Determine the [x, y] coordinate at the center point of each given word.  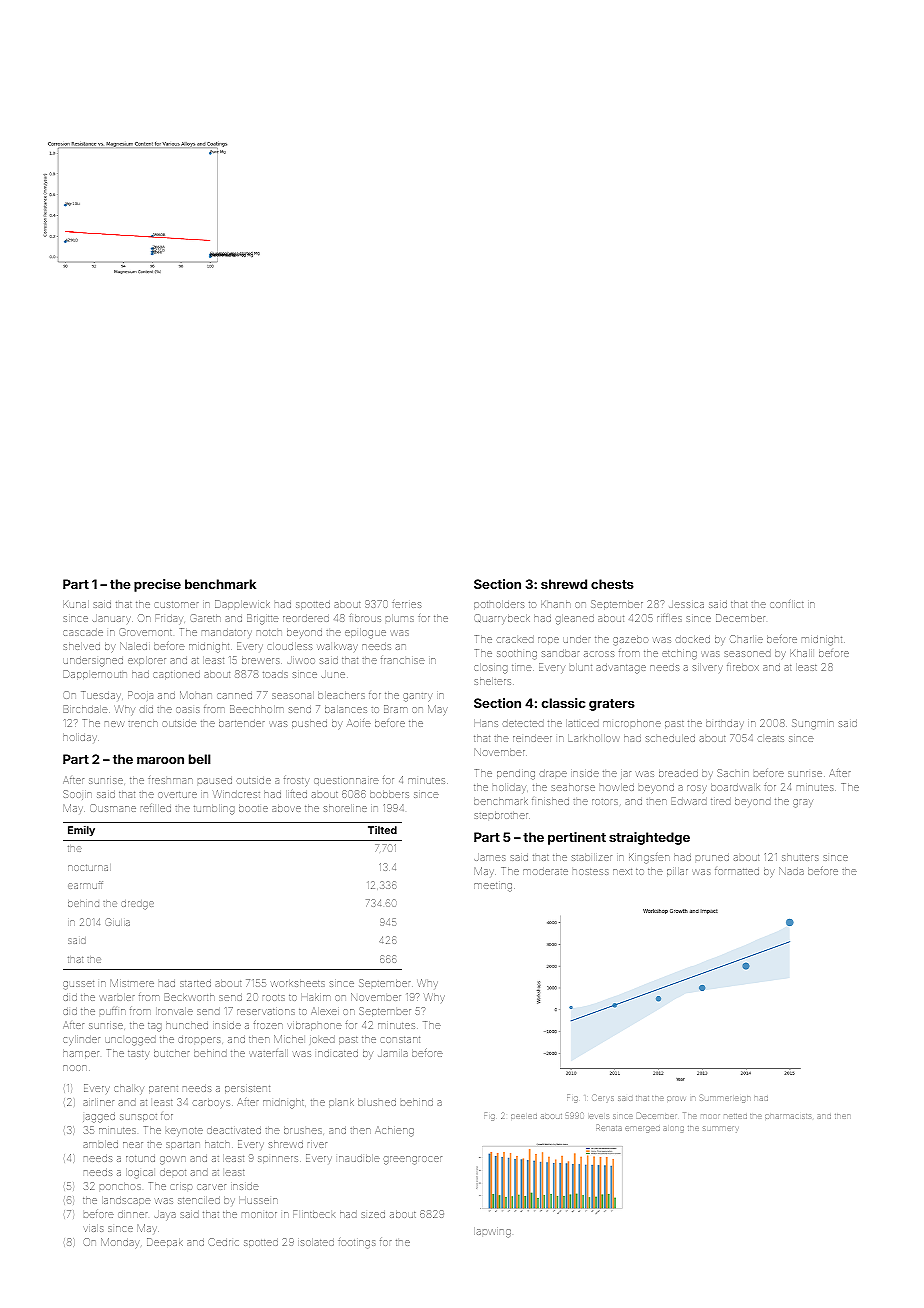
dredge [138, 904]
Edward [689, 801]
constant [400, 1039]
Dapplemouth [95, 675]
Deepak [165, 1243]
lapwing [492, 1232]
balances [346, 709]
